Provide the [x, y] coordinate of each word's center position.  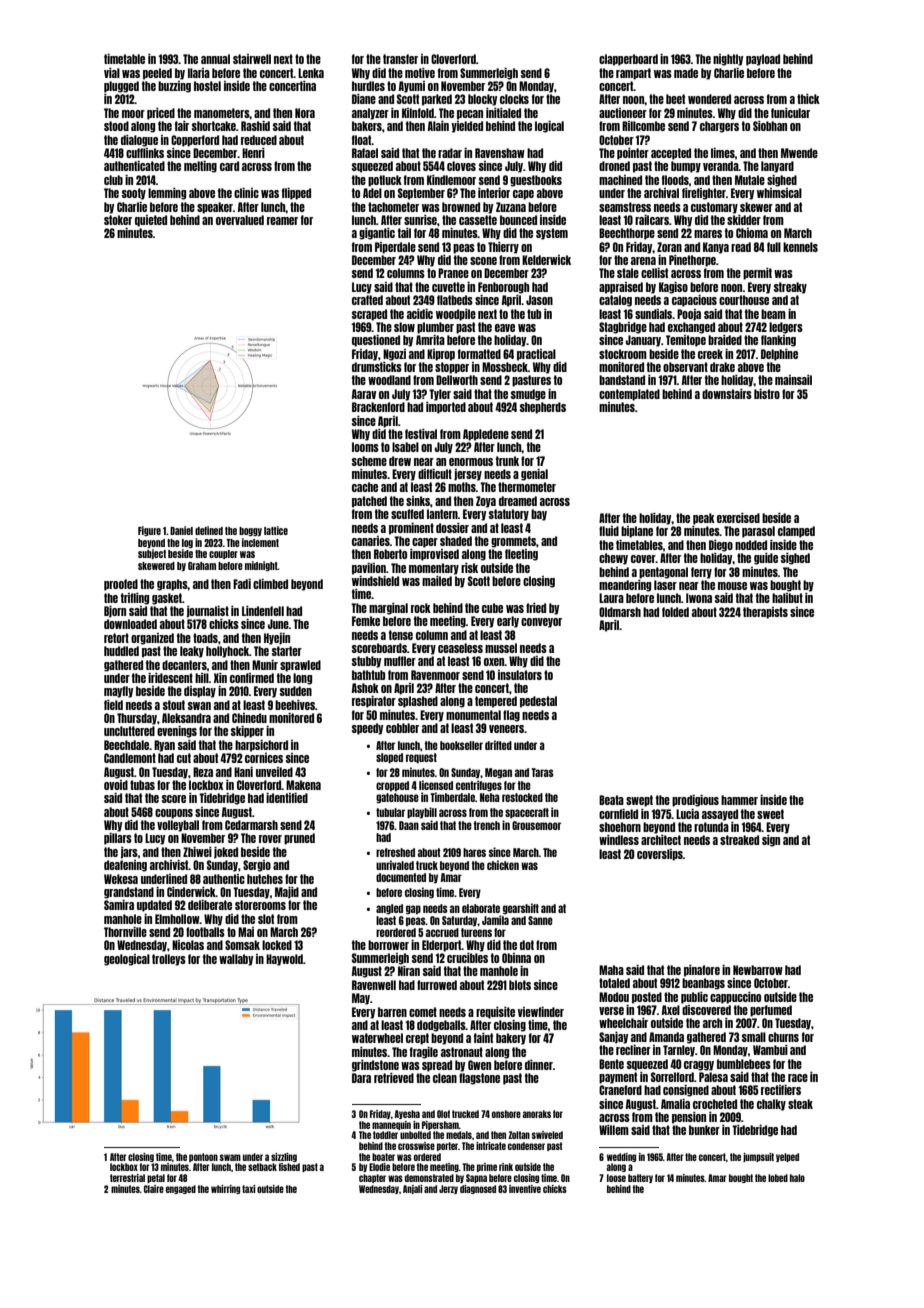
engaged [181, 1189]
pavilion [369, 569]
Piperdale [395, 248]
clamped [796, 532]
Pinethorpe [692, 261]
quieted [151, 221]
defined [209, 530]
